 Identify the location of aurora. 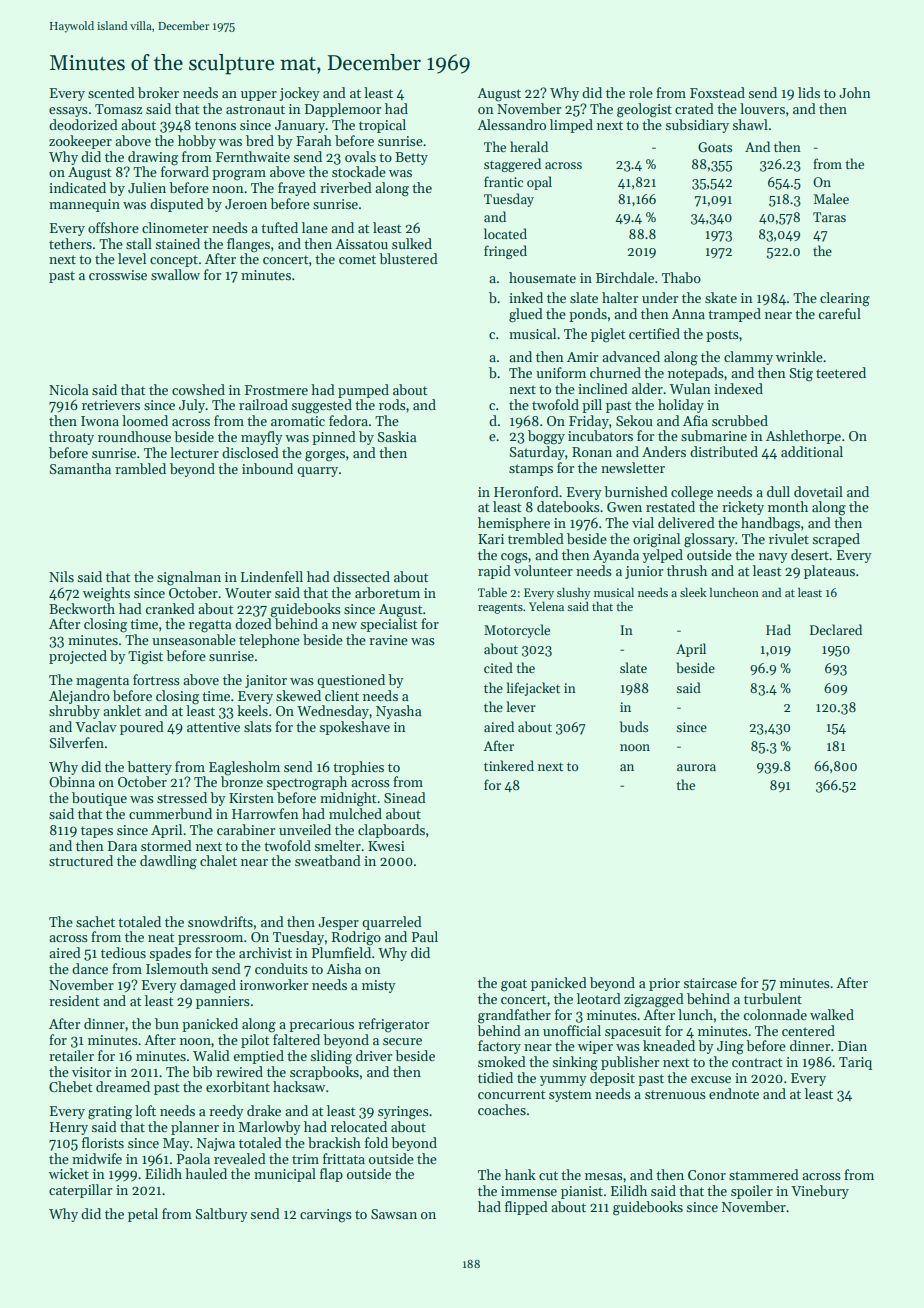
(696, 767).
